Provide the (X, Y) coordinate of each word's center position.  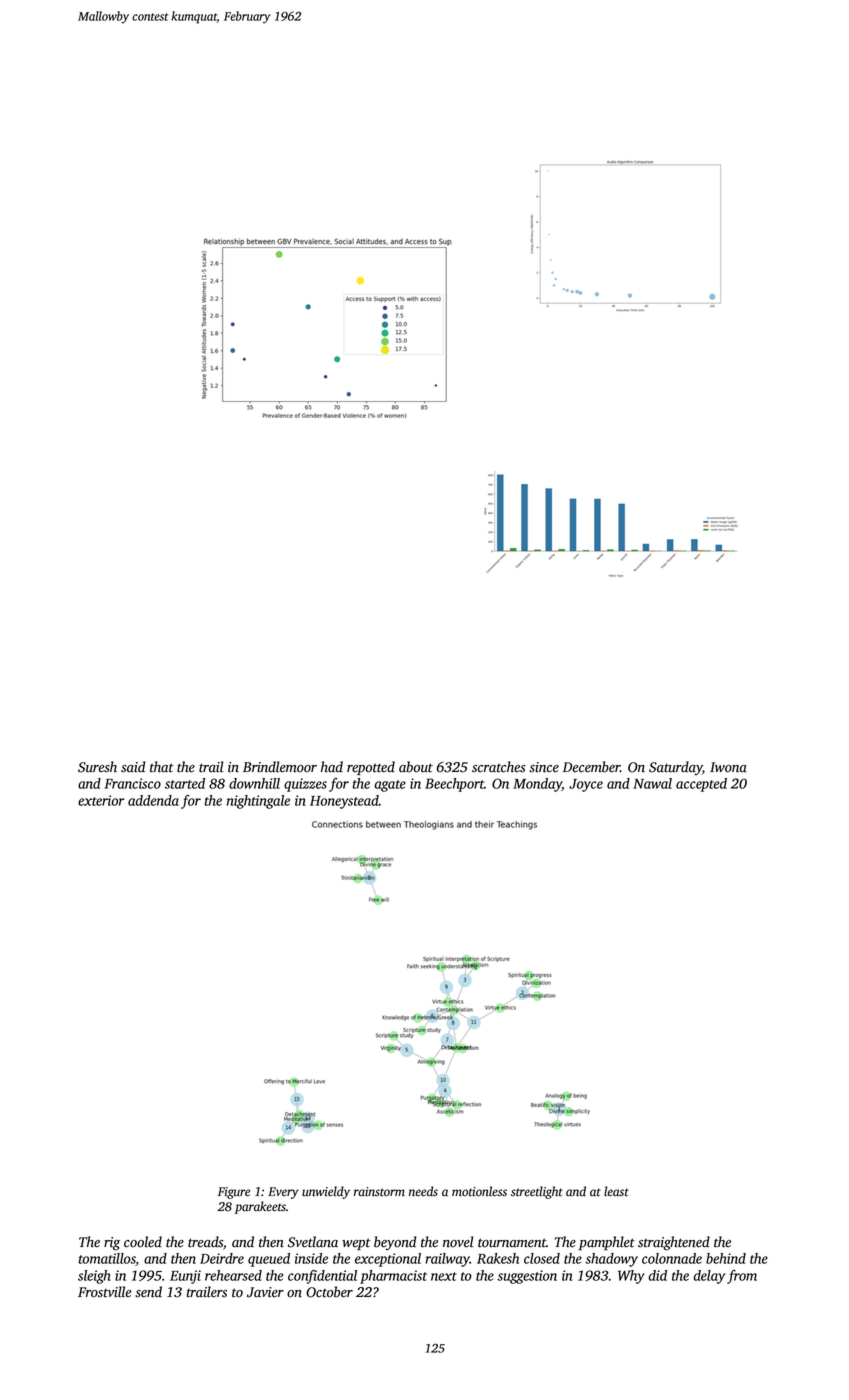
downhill (254, 783)
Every (283, 1193)
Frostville (105, 1292)
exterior (101, 800)
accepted (701, 785)
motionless (479, 1191)
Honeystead (344, 802)
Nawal (652, 783)
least (616, 1191)
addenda (153, 800)
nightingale (258, 802)
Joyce (586, 785)
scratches (498, 767)
